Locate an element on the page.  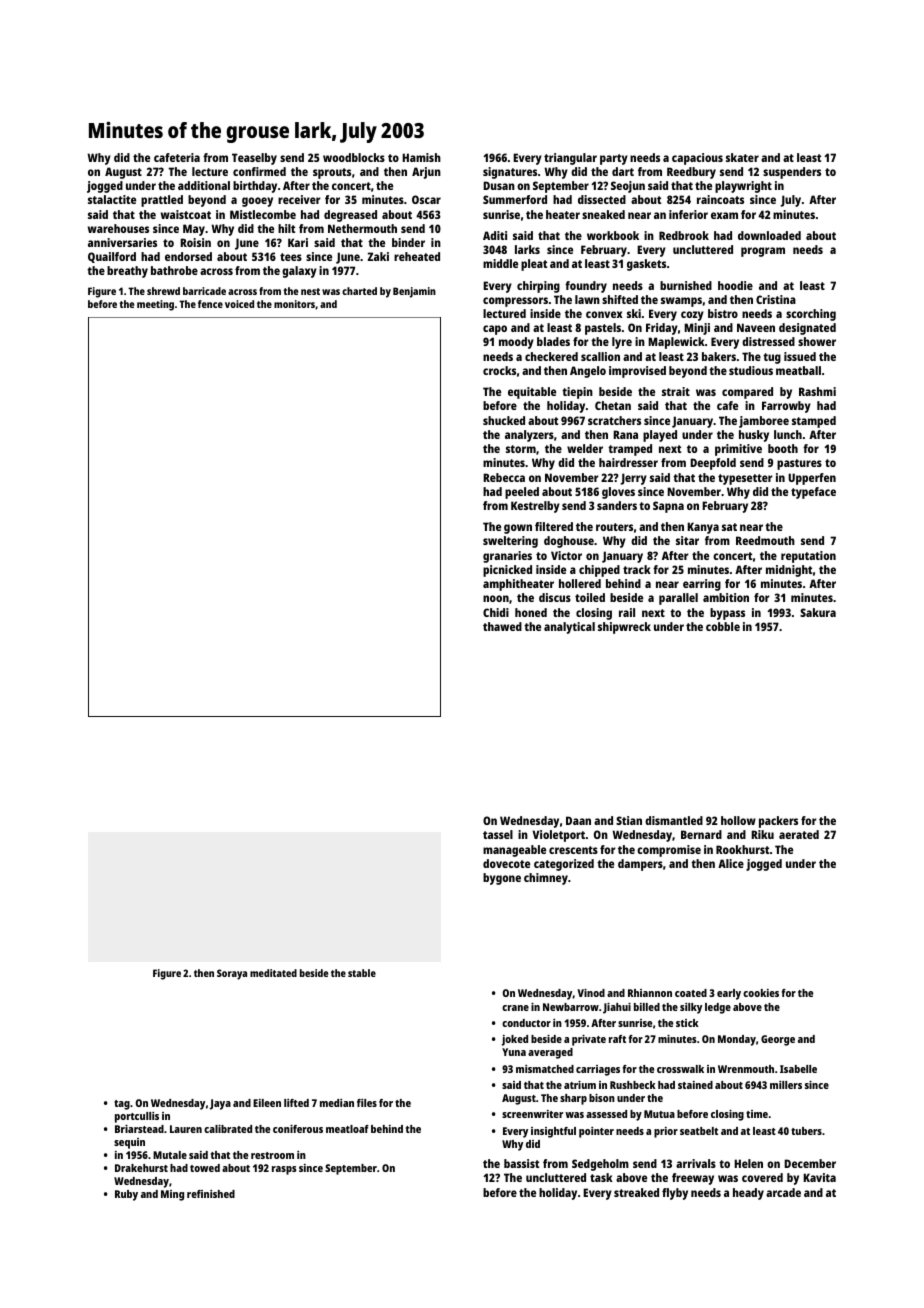
hilt is located at coordinates (286, 228).
